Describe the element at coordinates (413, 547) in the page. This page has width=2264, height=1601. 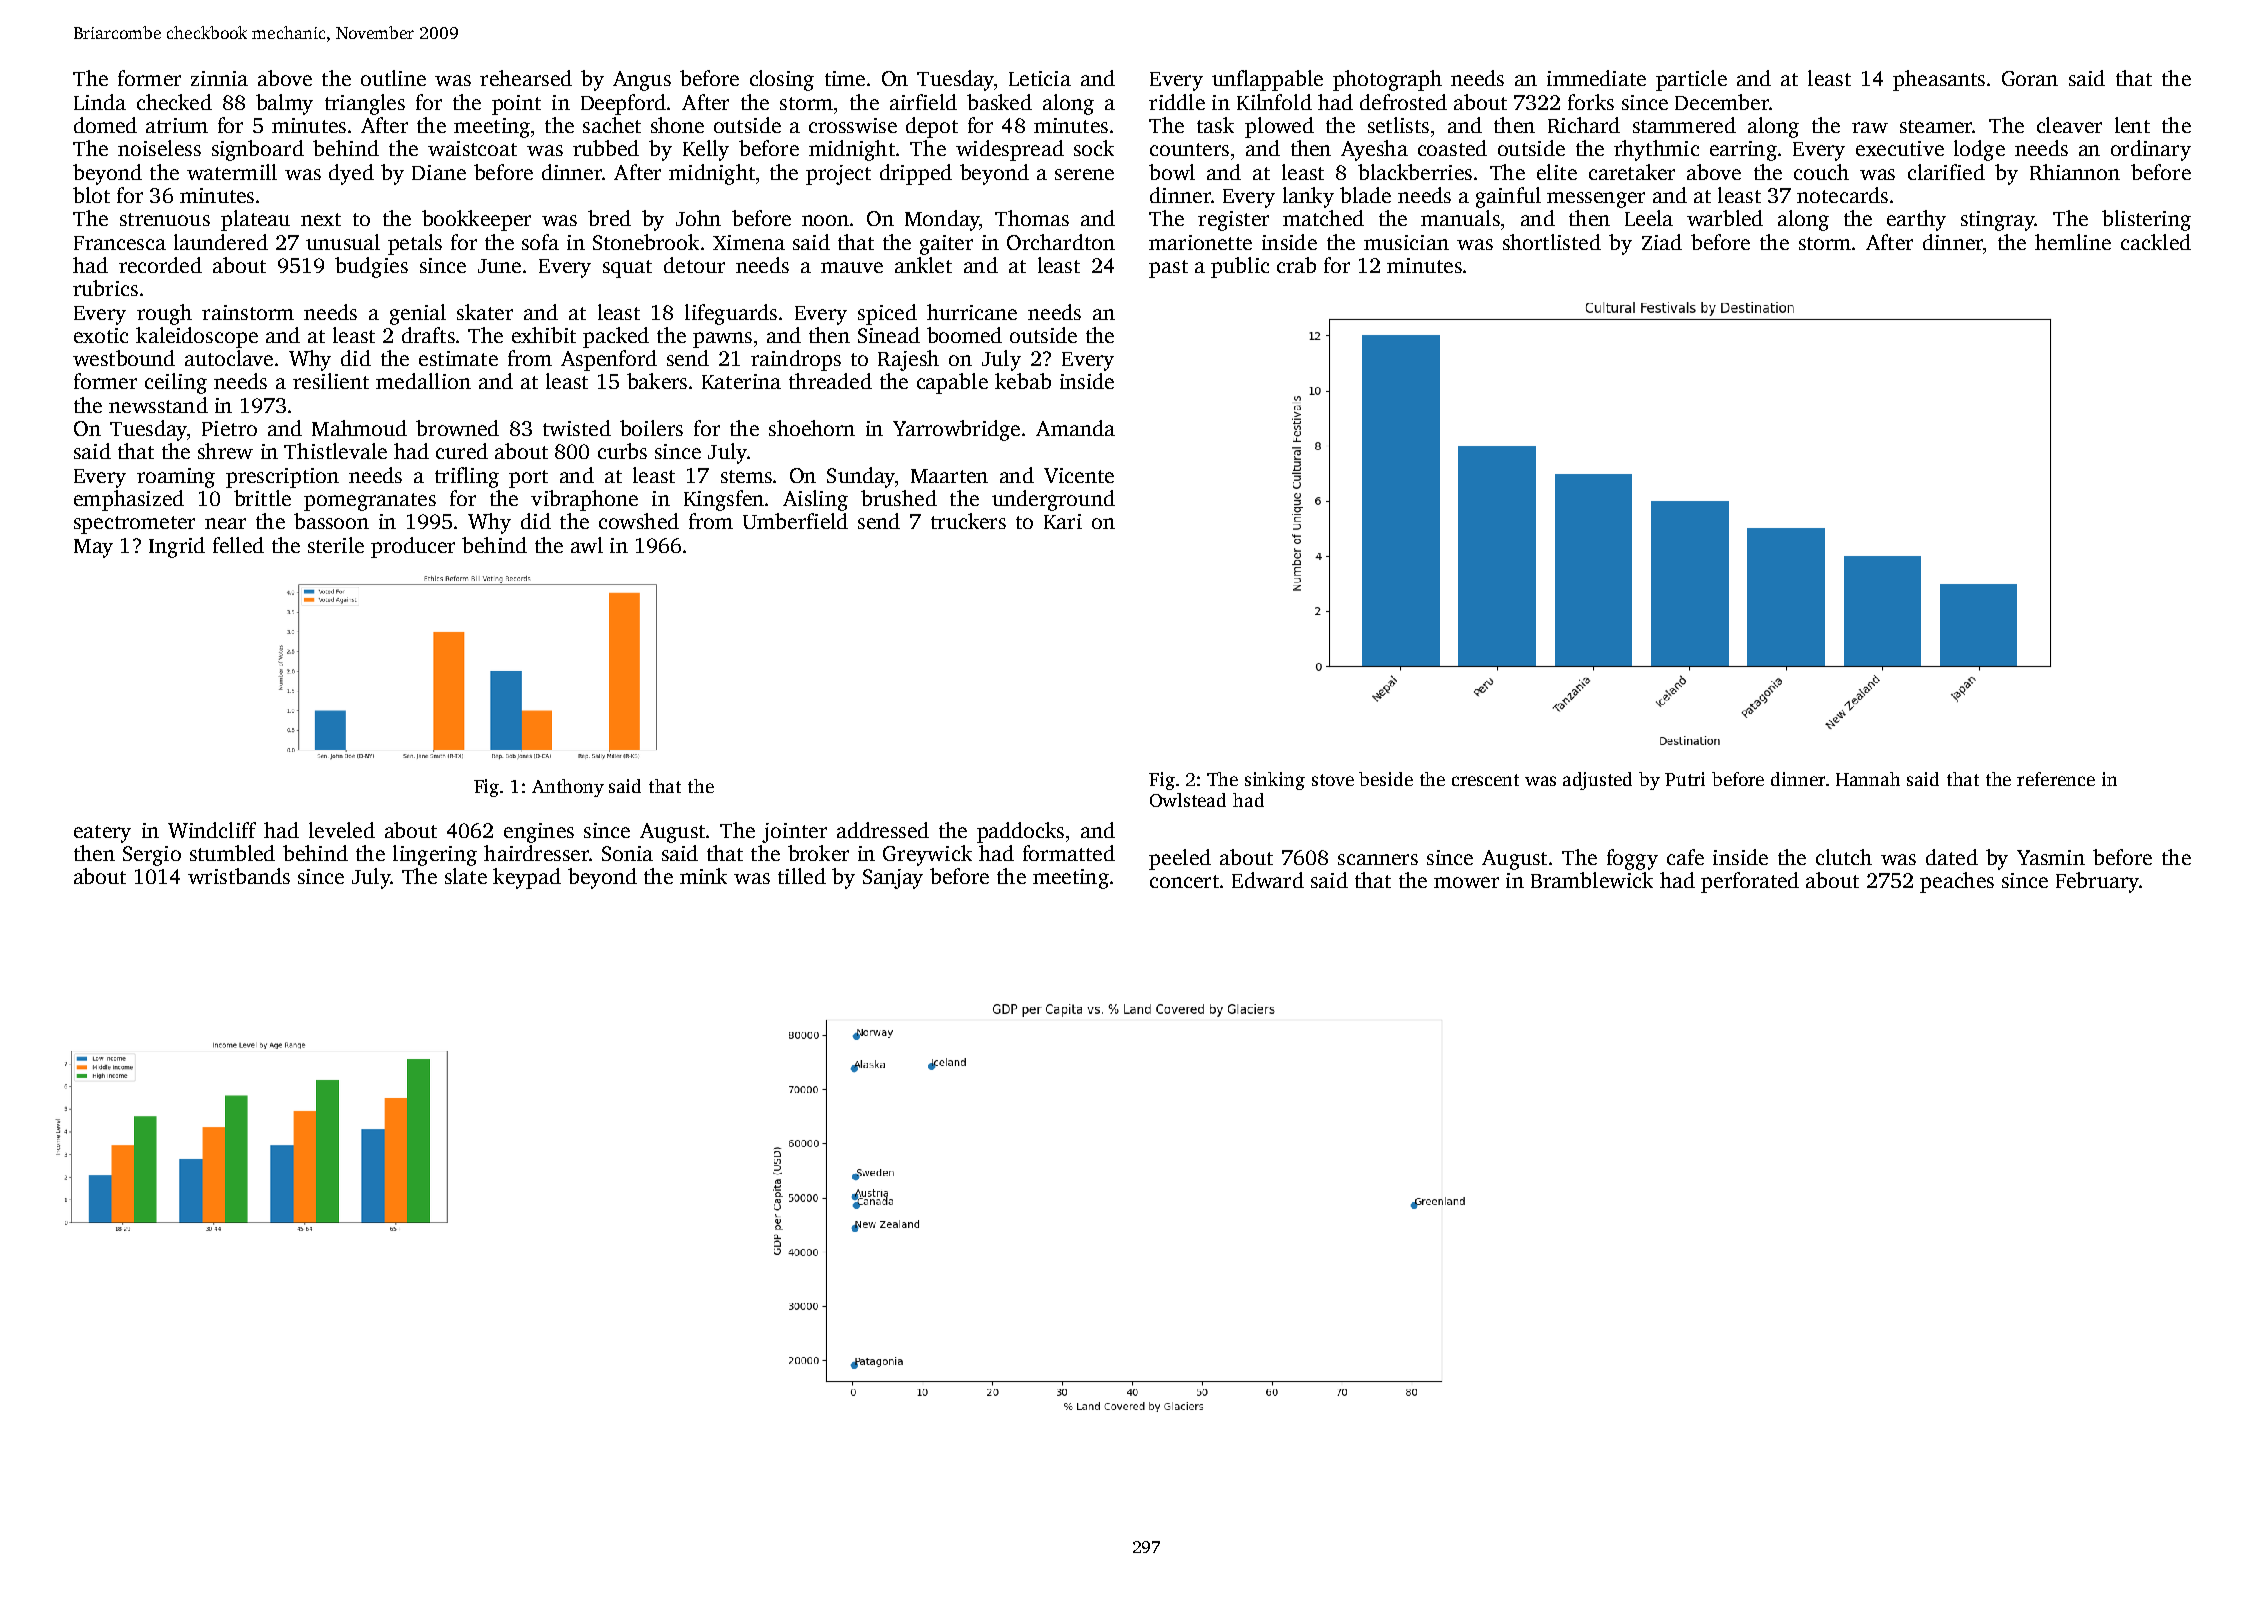
I see `producer` at that location.
